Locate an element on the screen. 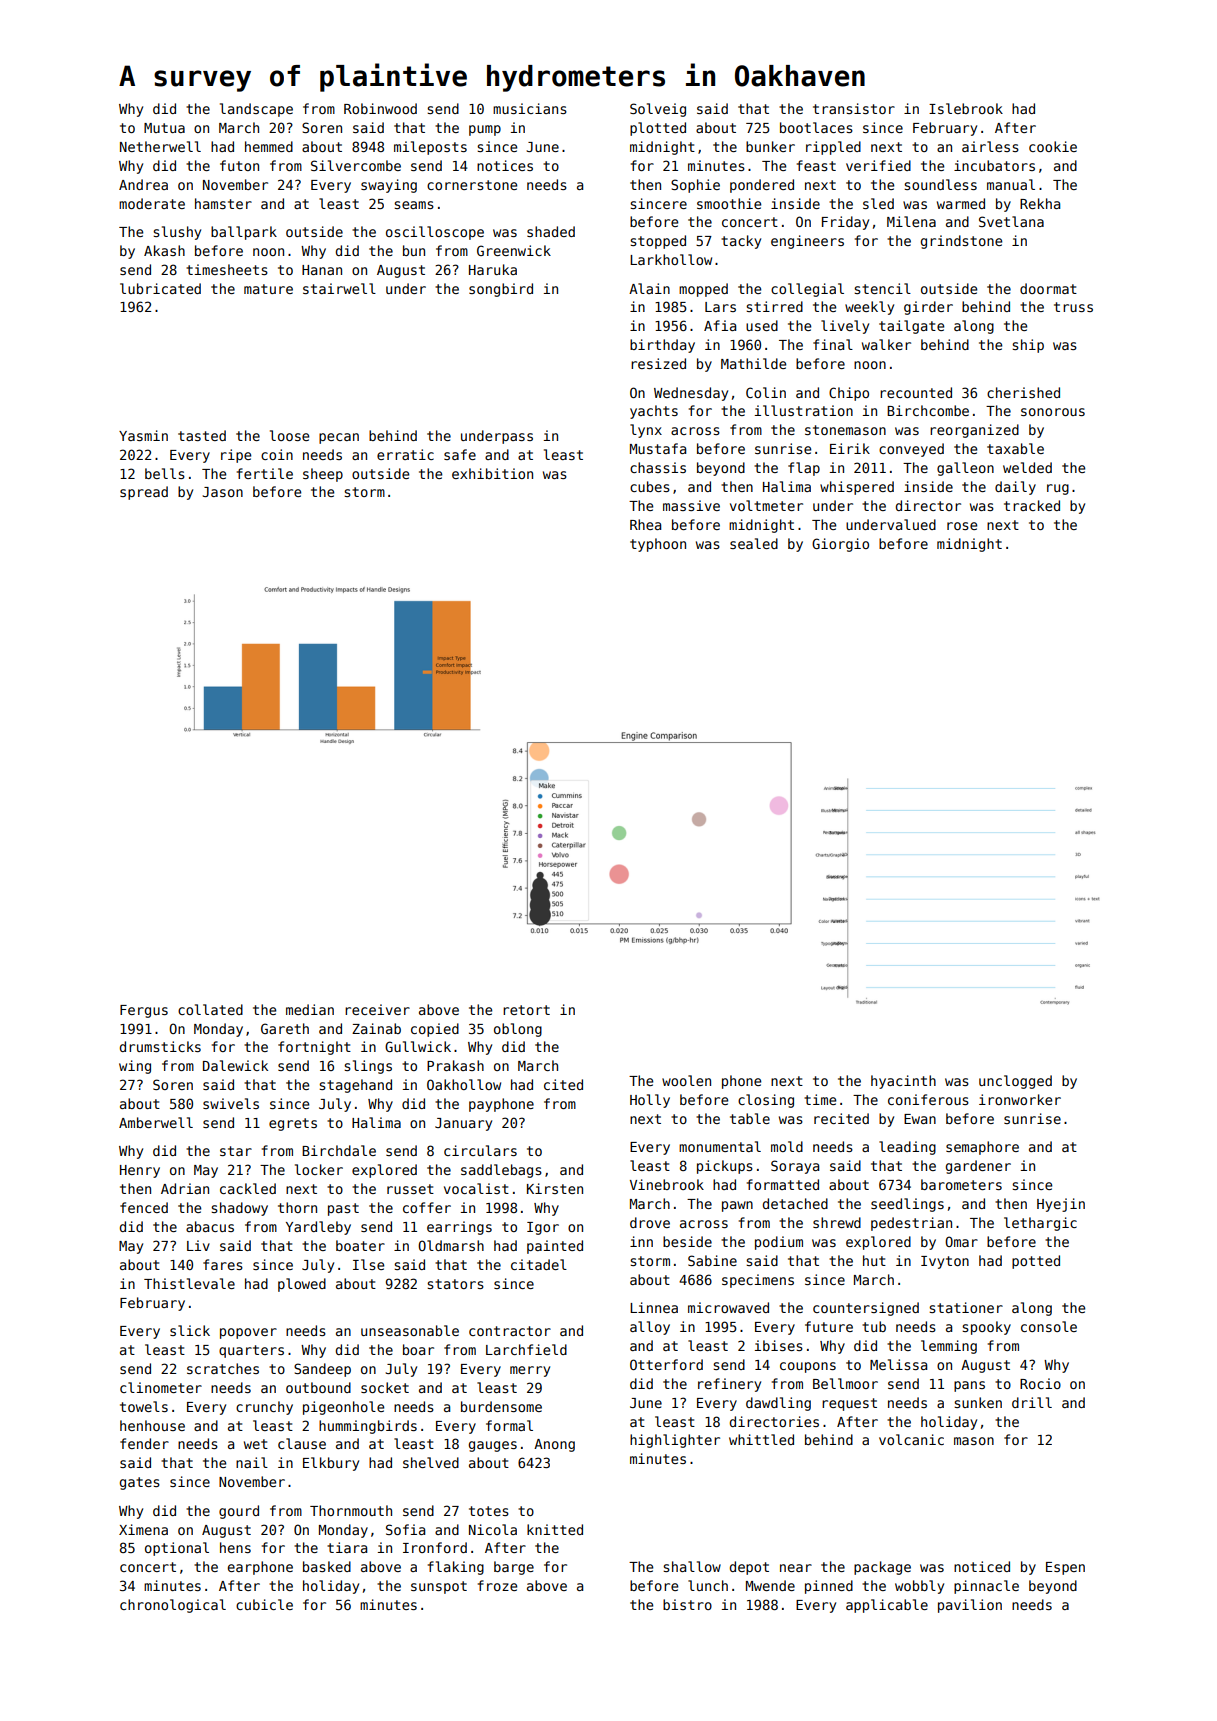  Hyejin is located at coordinates (1061, 1205).
